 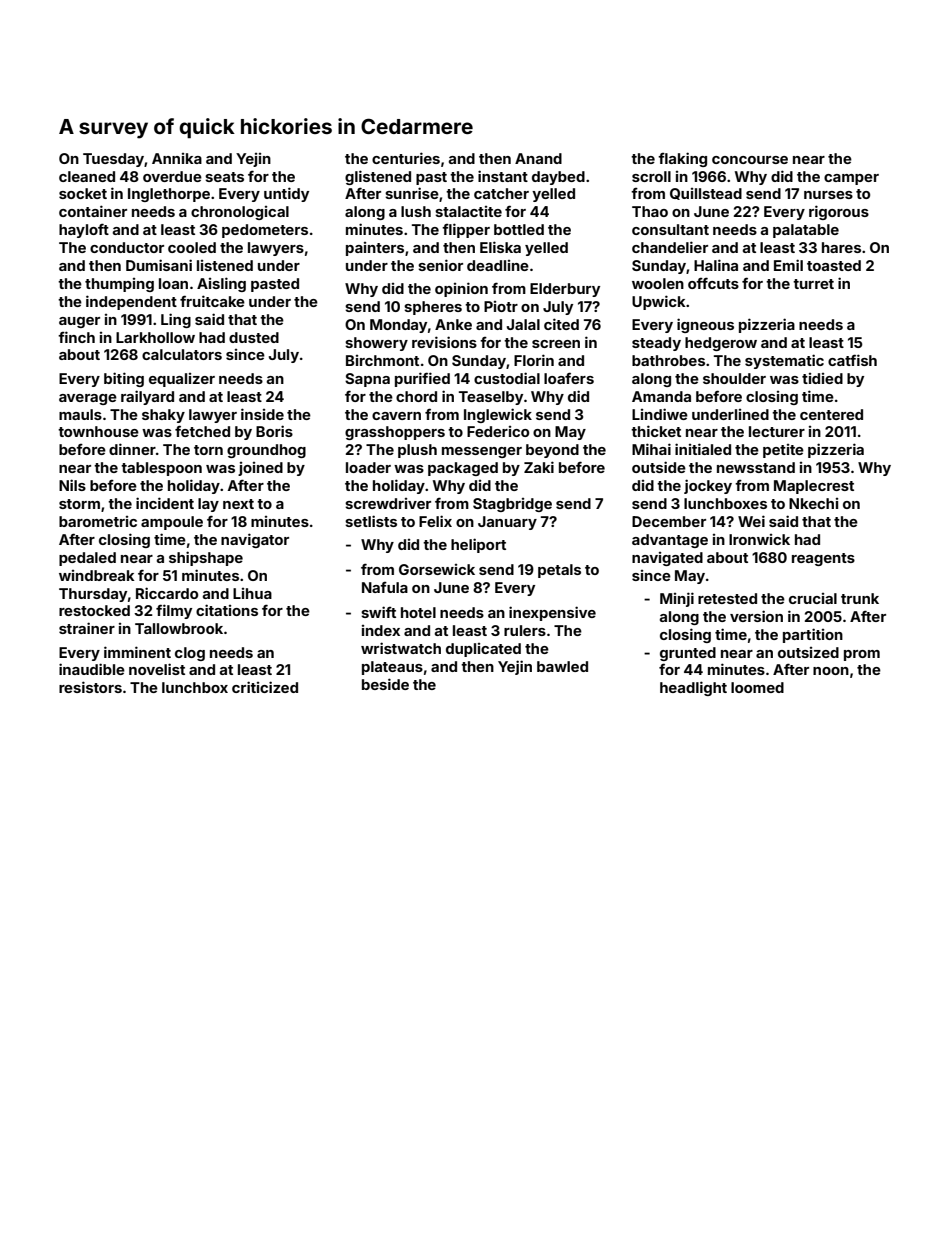 I want to click on Tuesday, so click(x=113, y=160).
